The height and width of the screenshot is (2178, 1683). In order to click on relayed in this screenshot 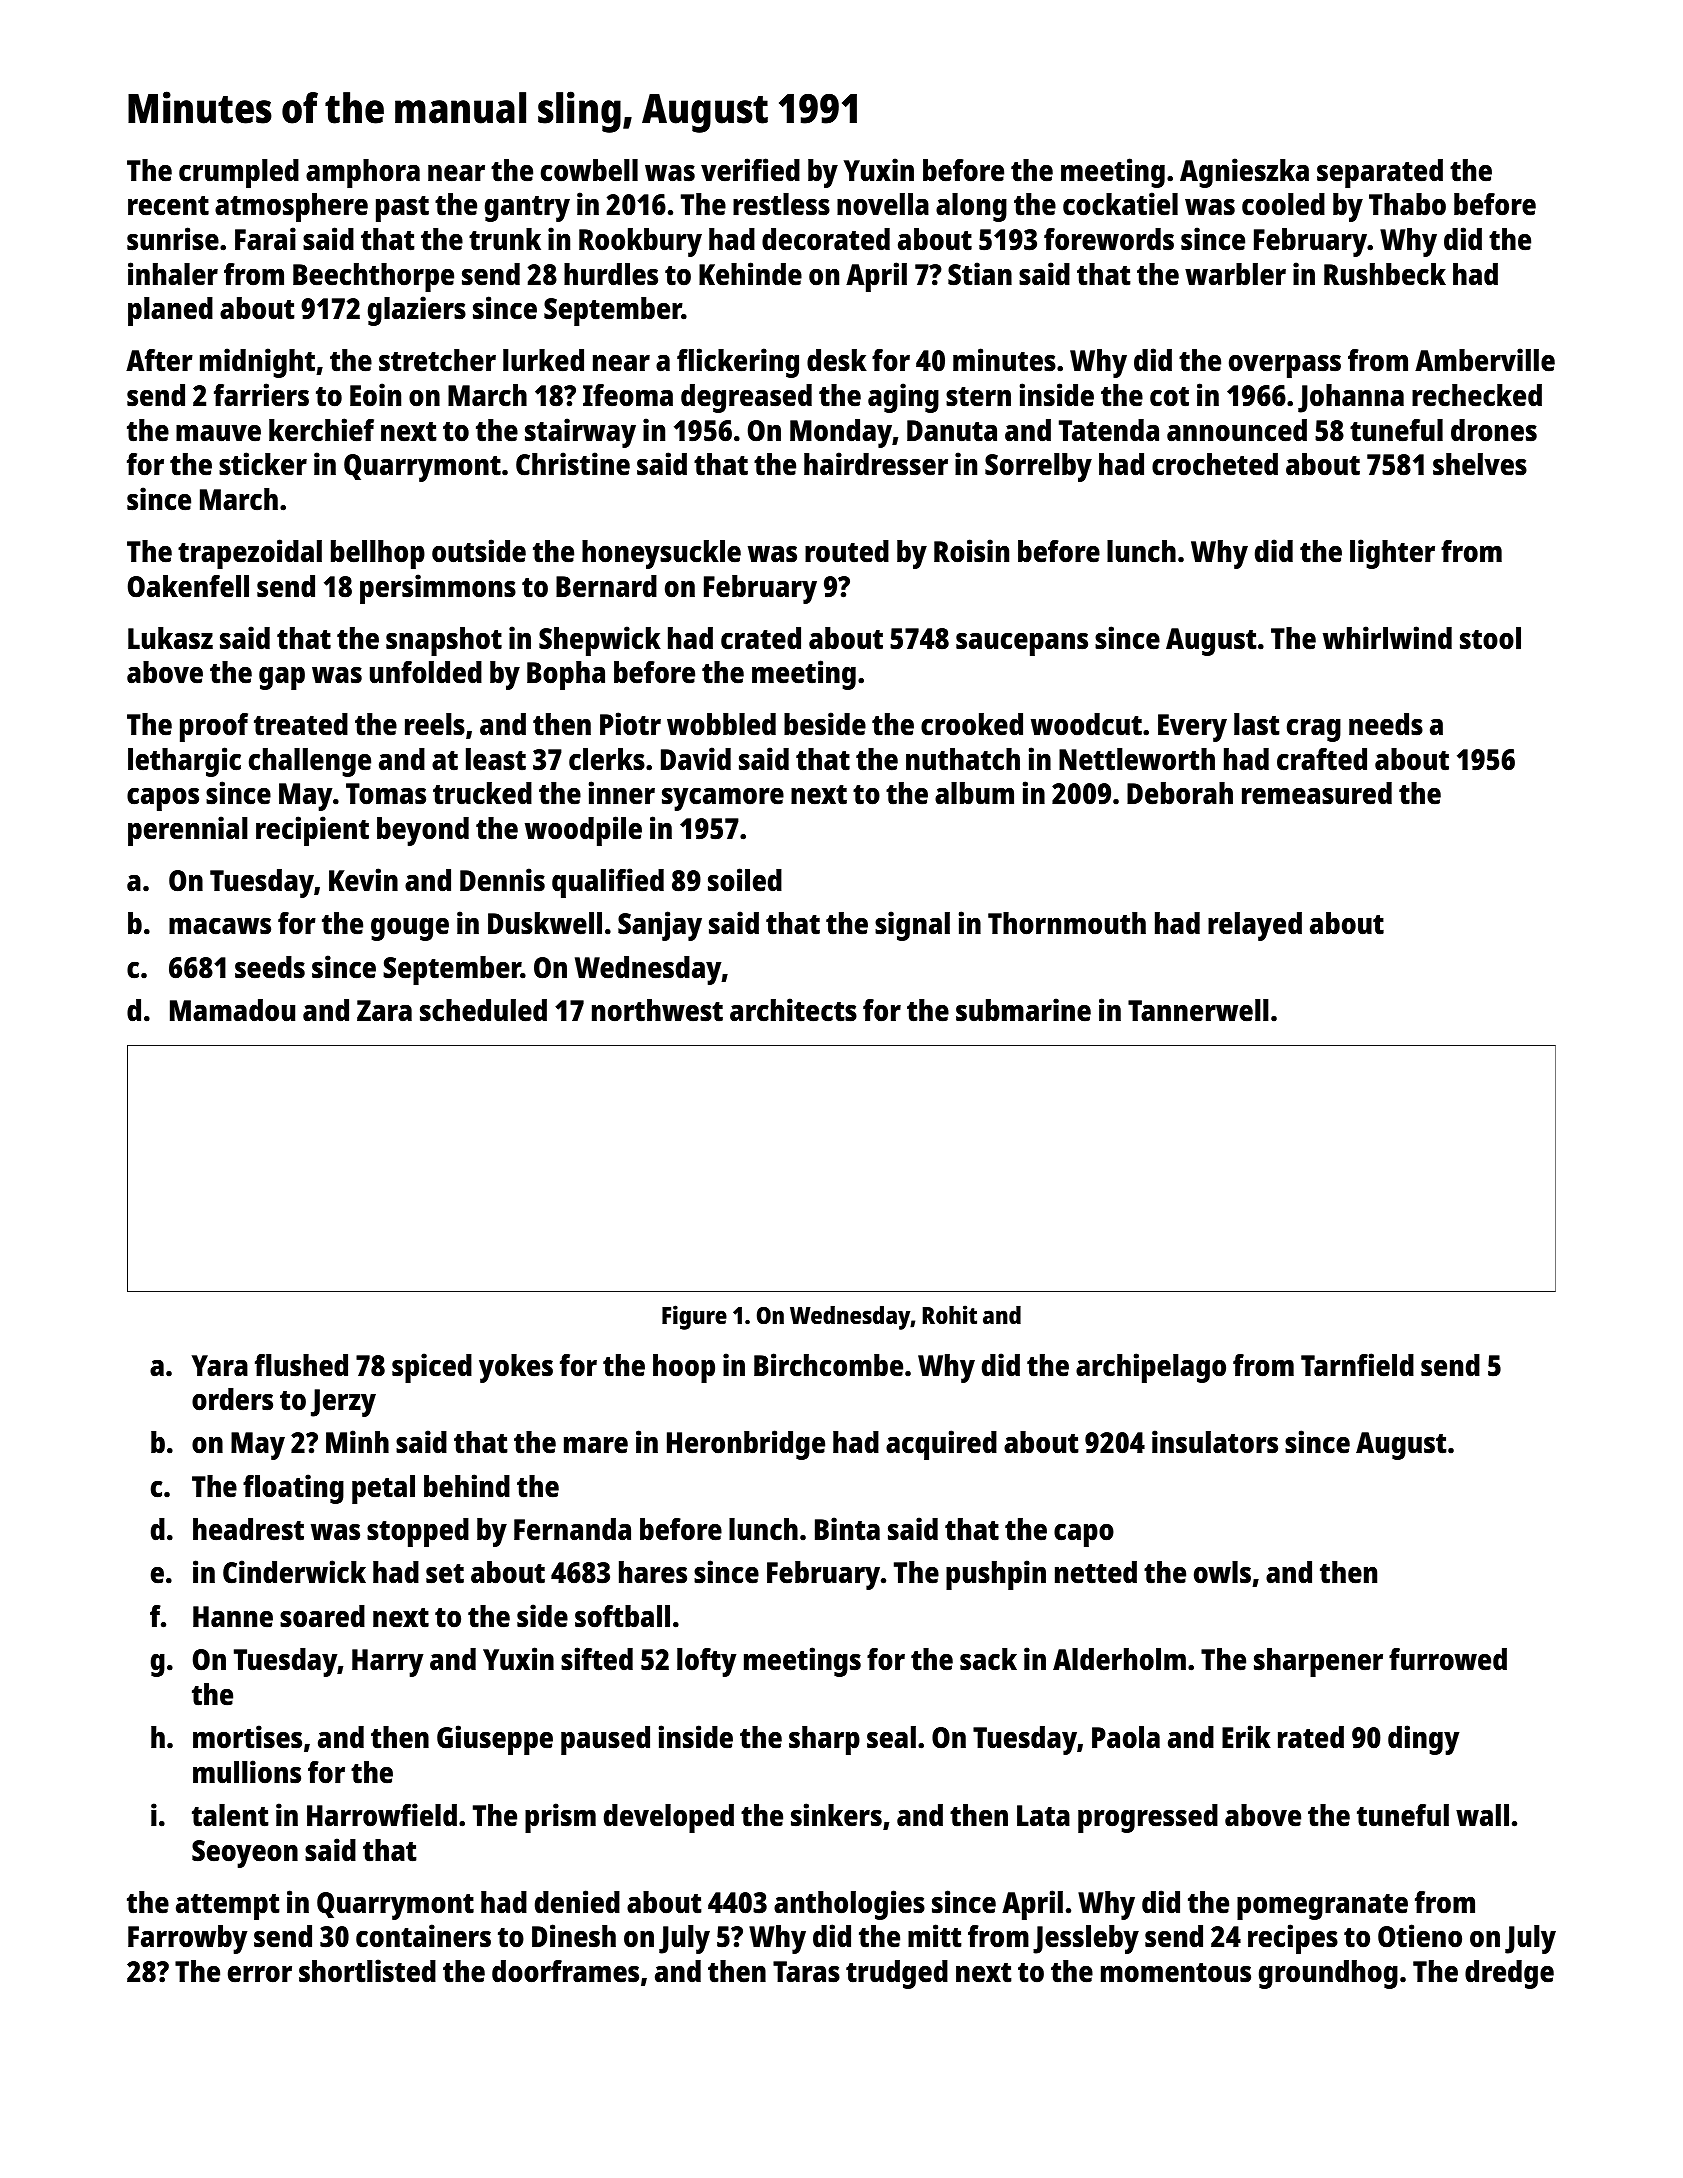, I will do `click(1255, 926)`.
